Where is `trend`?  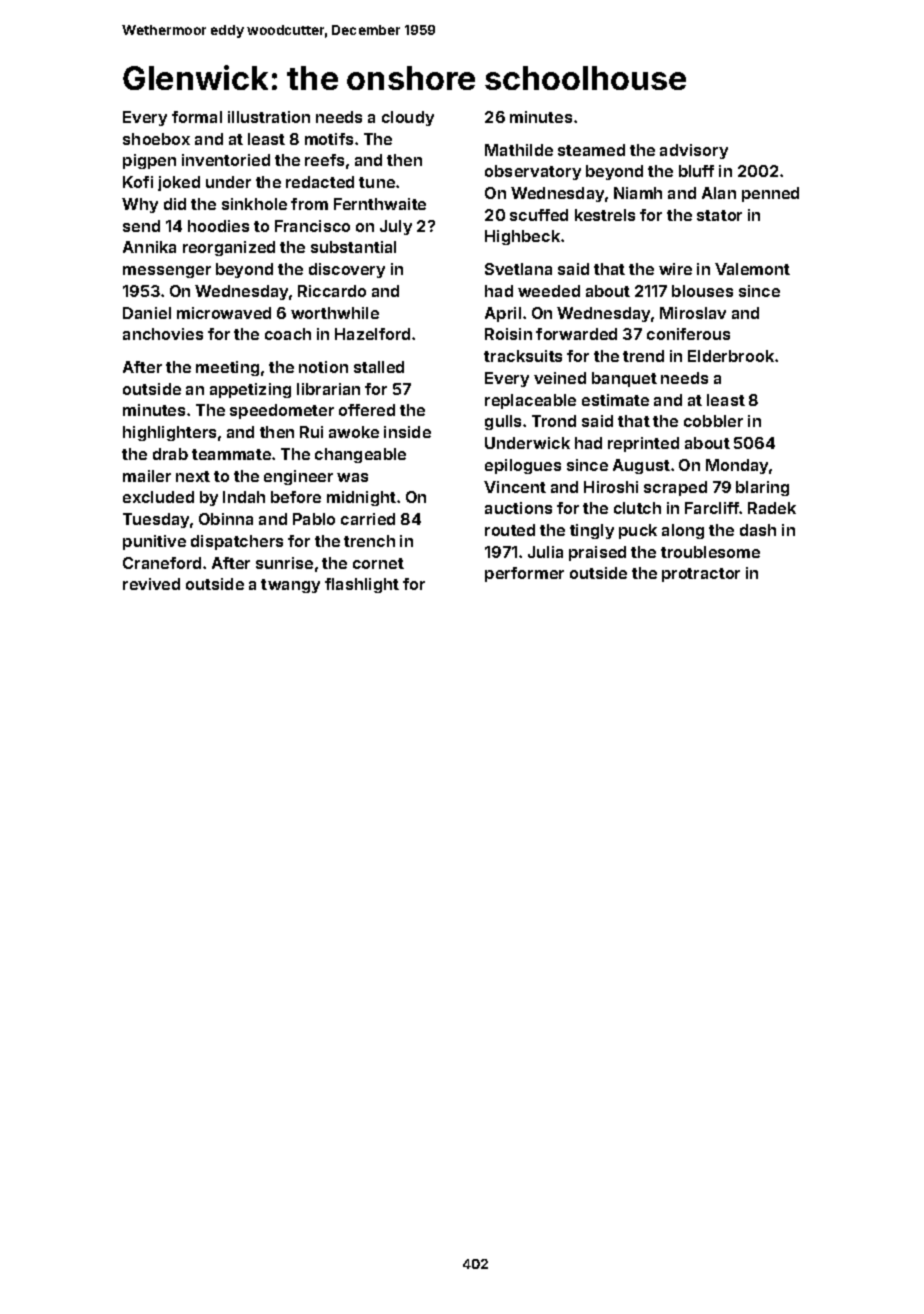
trend is located at coordinates (643, 356).
